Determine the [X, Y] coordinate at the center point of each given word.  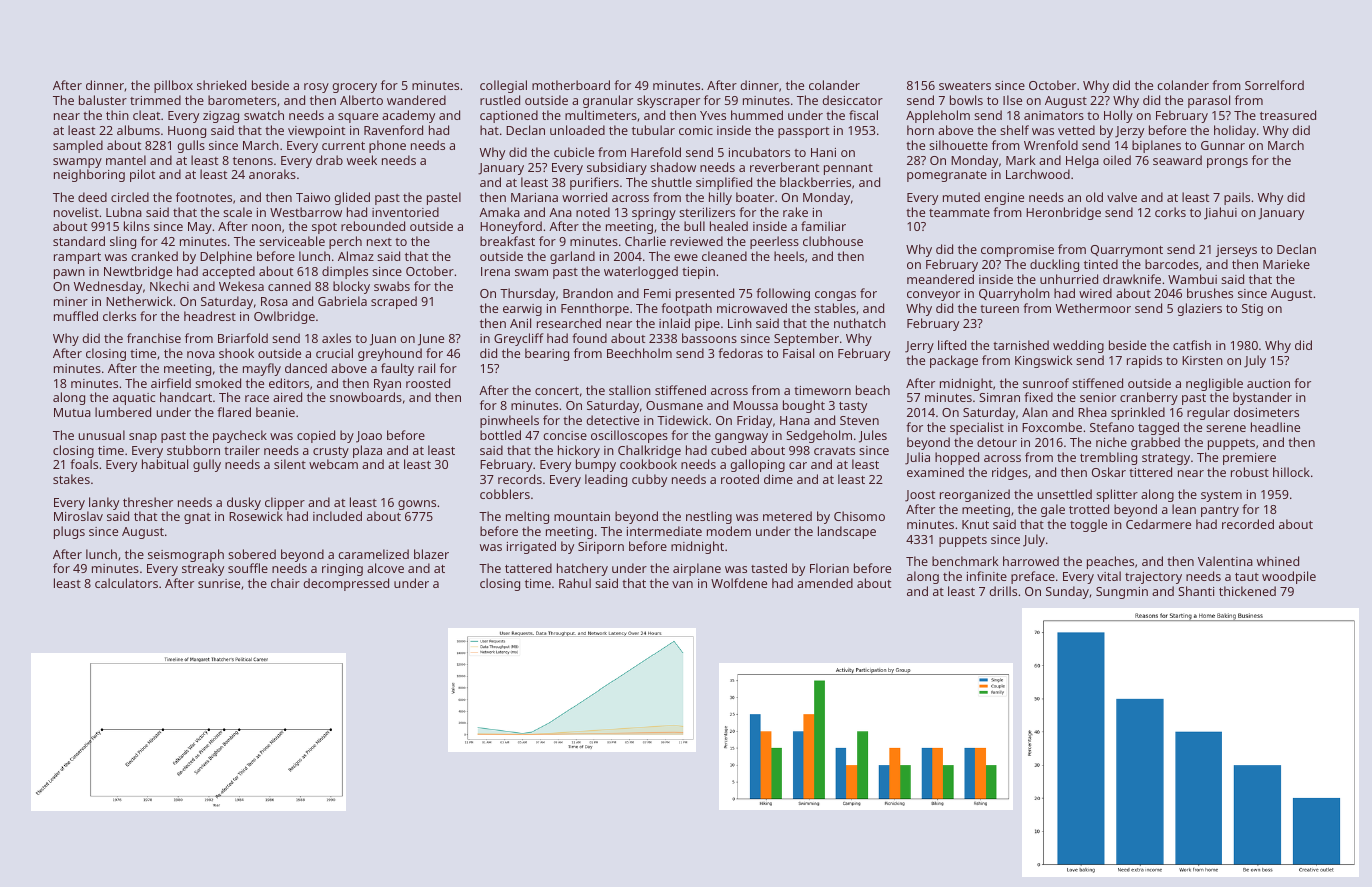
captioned [509, 116]
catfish [1192, 345]
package [954, 361]
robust [1250, 472]
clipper [285, 503]
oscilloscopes [629, 436]
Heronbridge [1063, 213]
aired [287, 397]
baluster [103, 100]
